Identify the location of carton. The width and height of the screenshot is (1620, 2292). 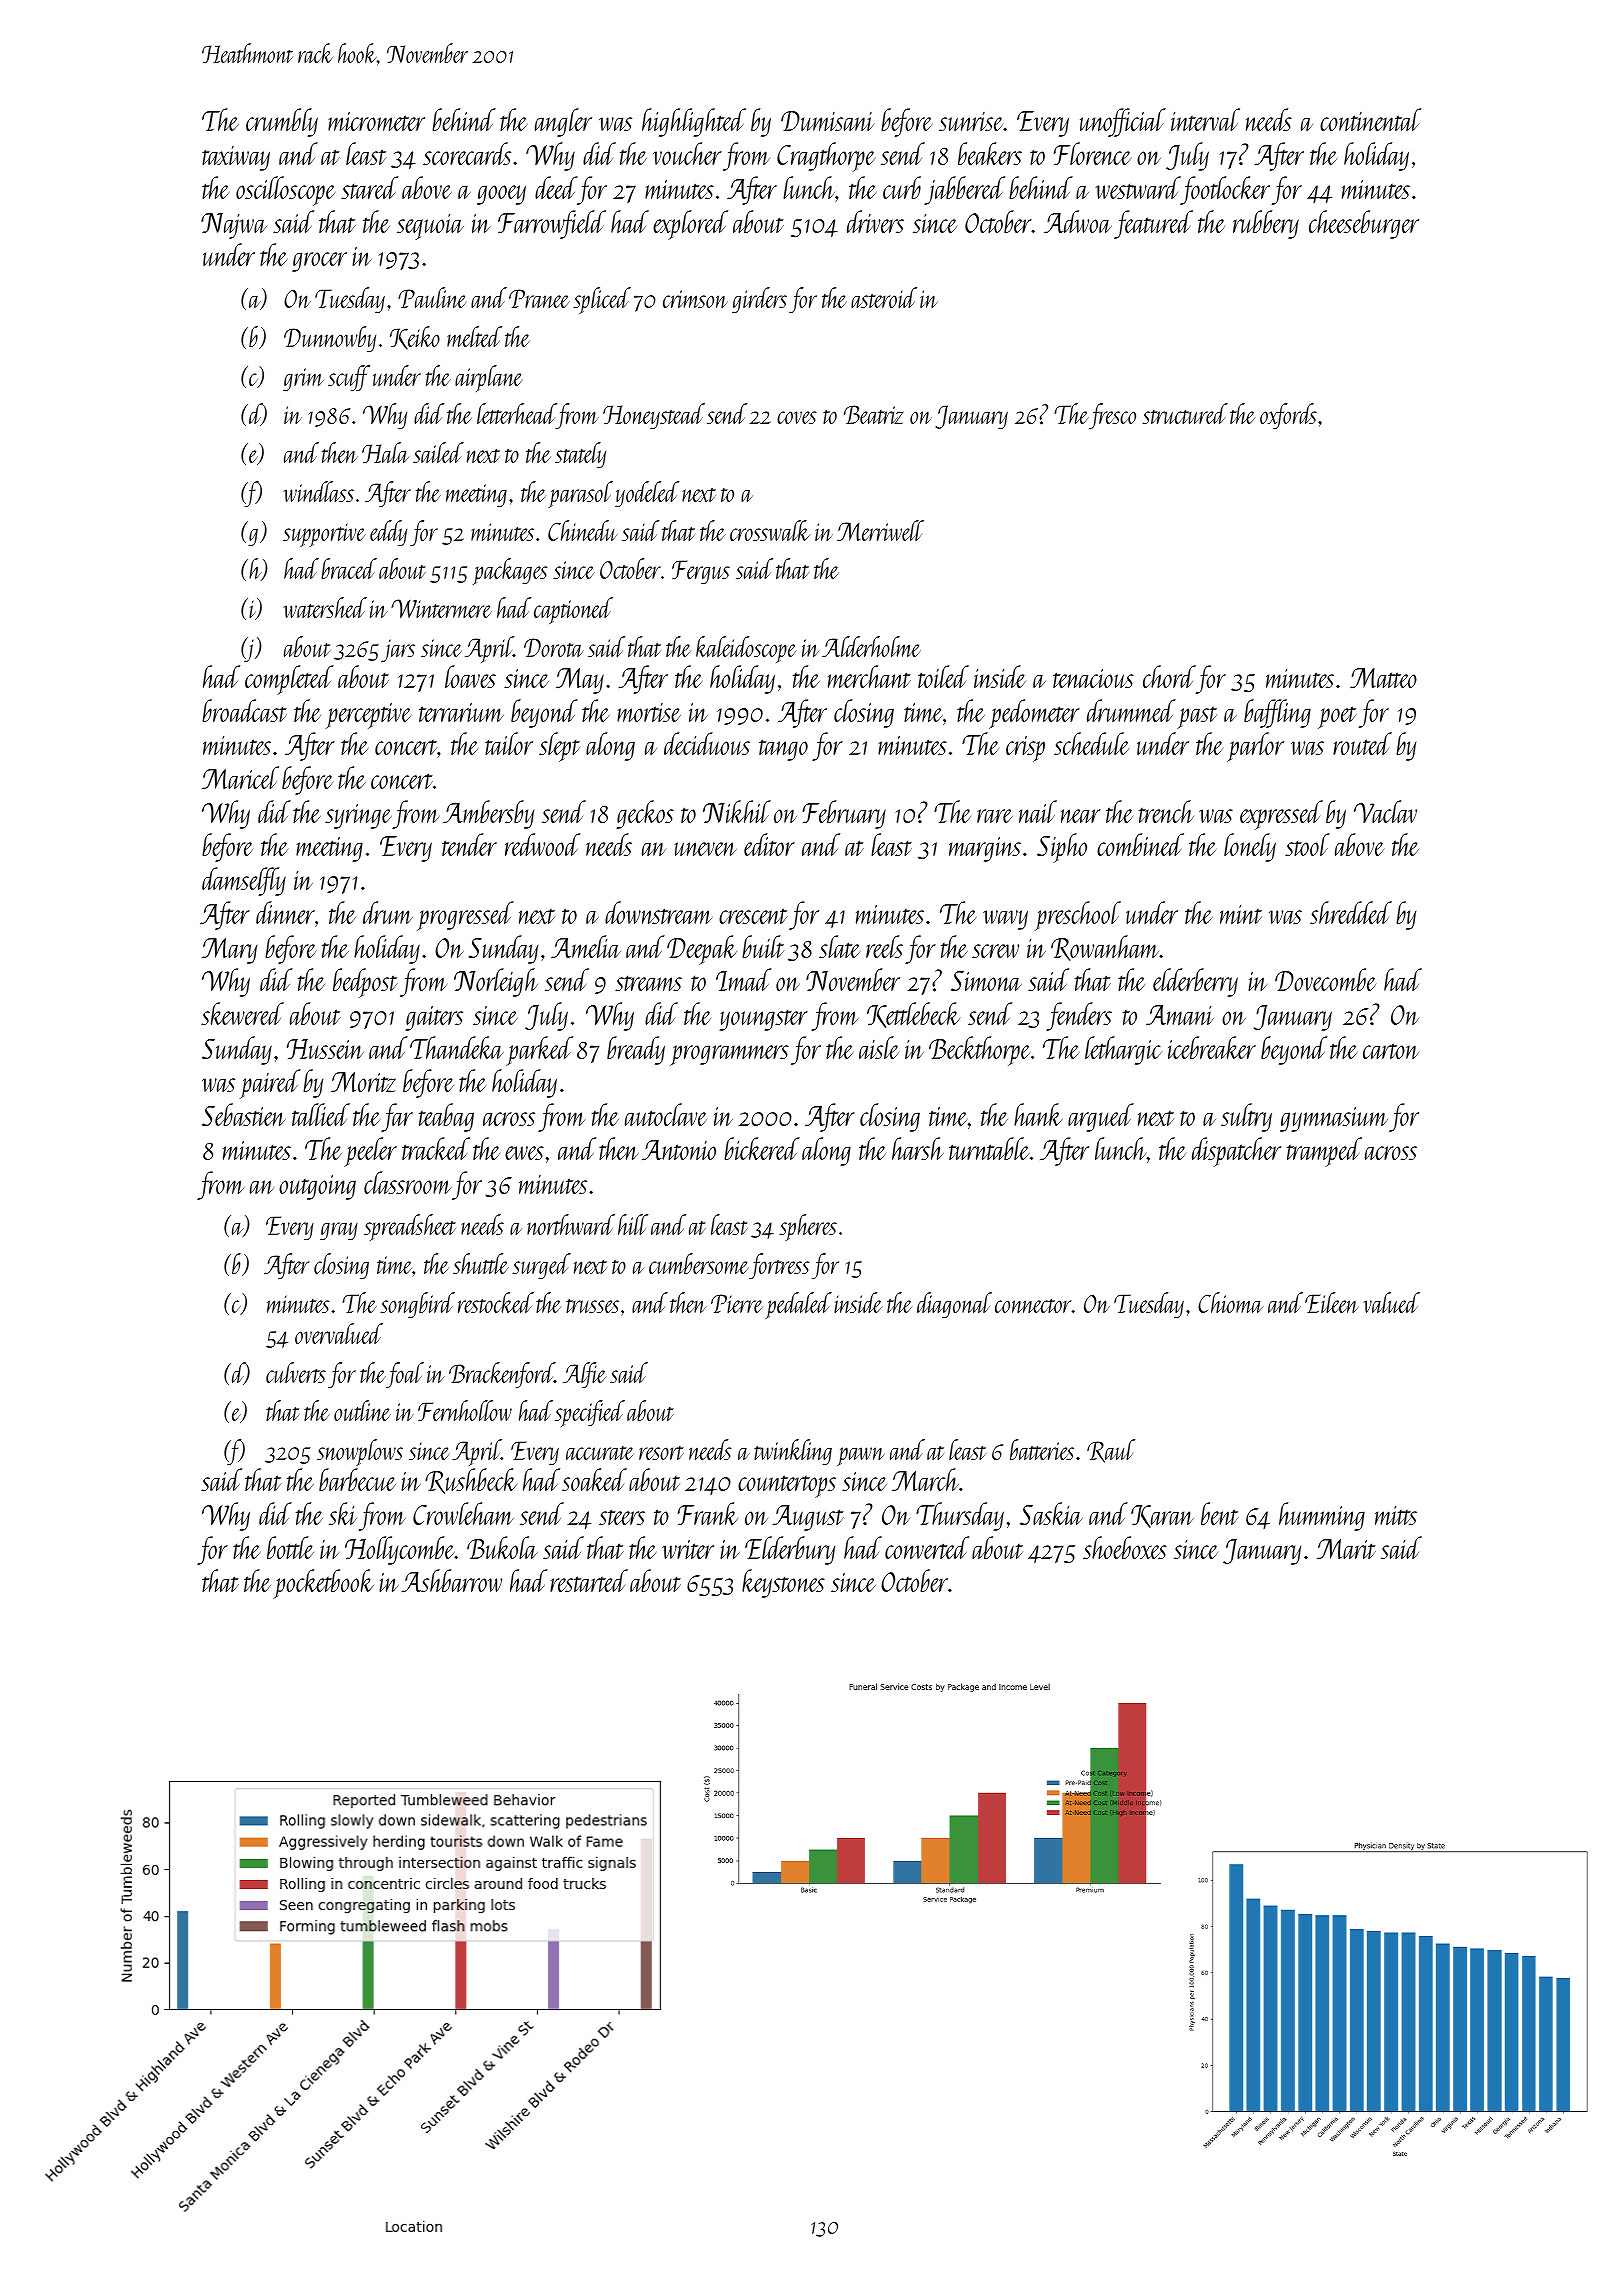
(1391, 1051).
